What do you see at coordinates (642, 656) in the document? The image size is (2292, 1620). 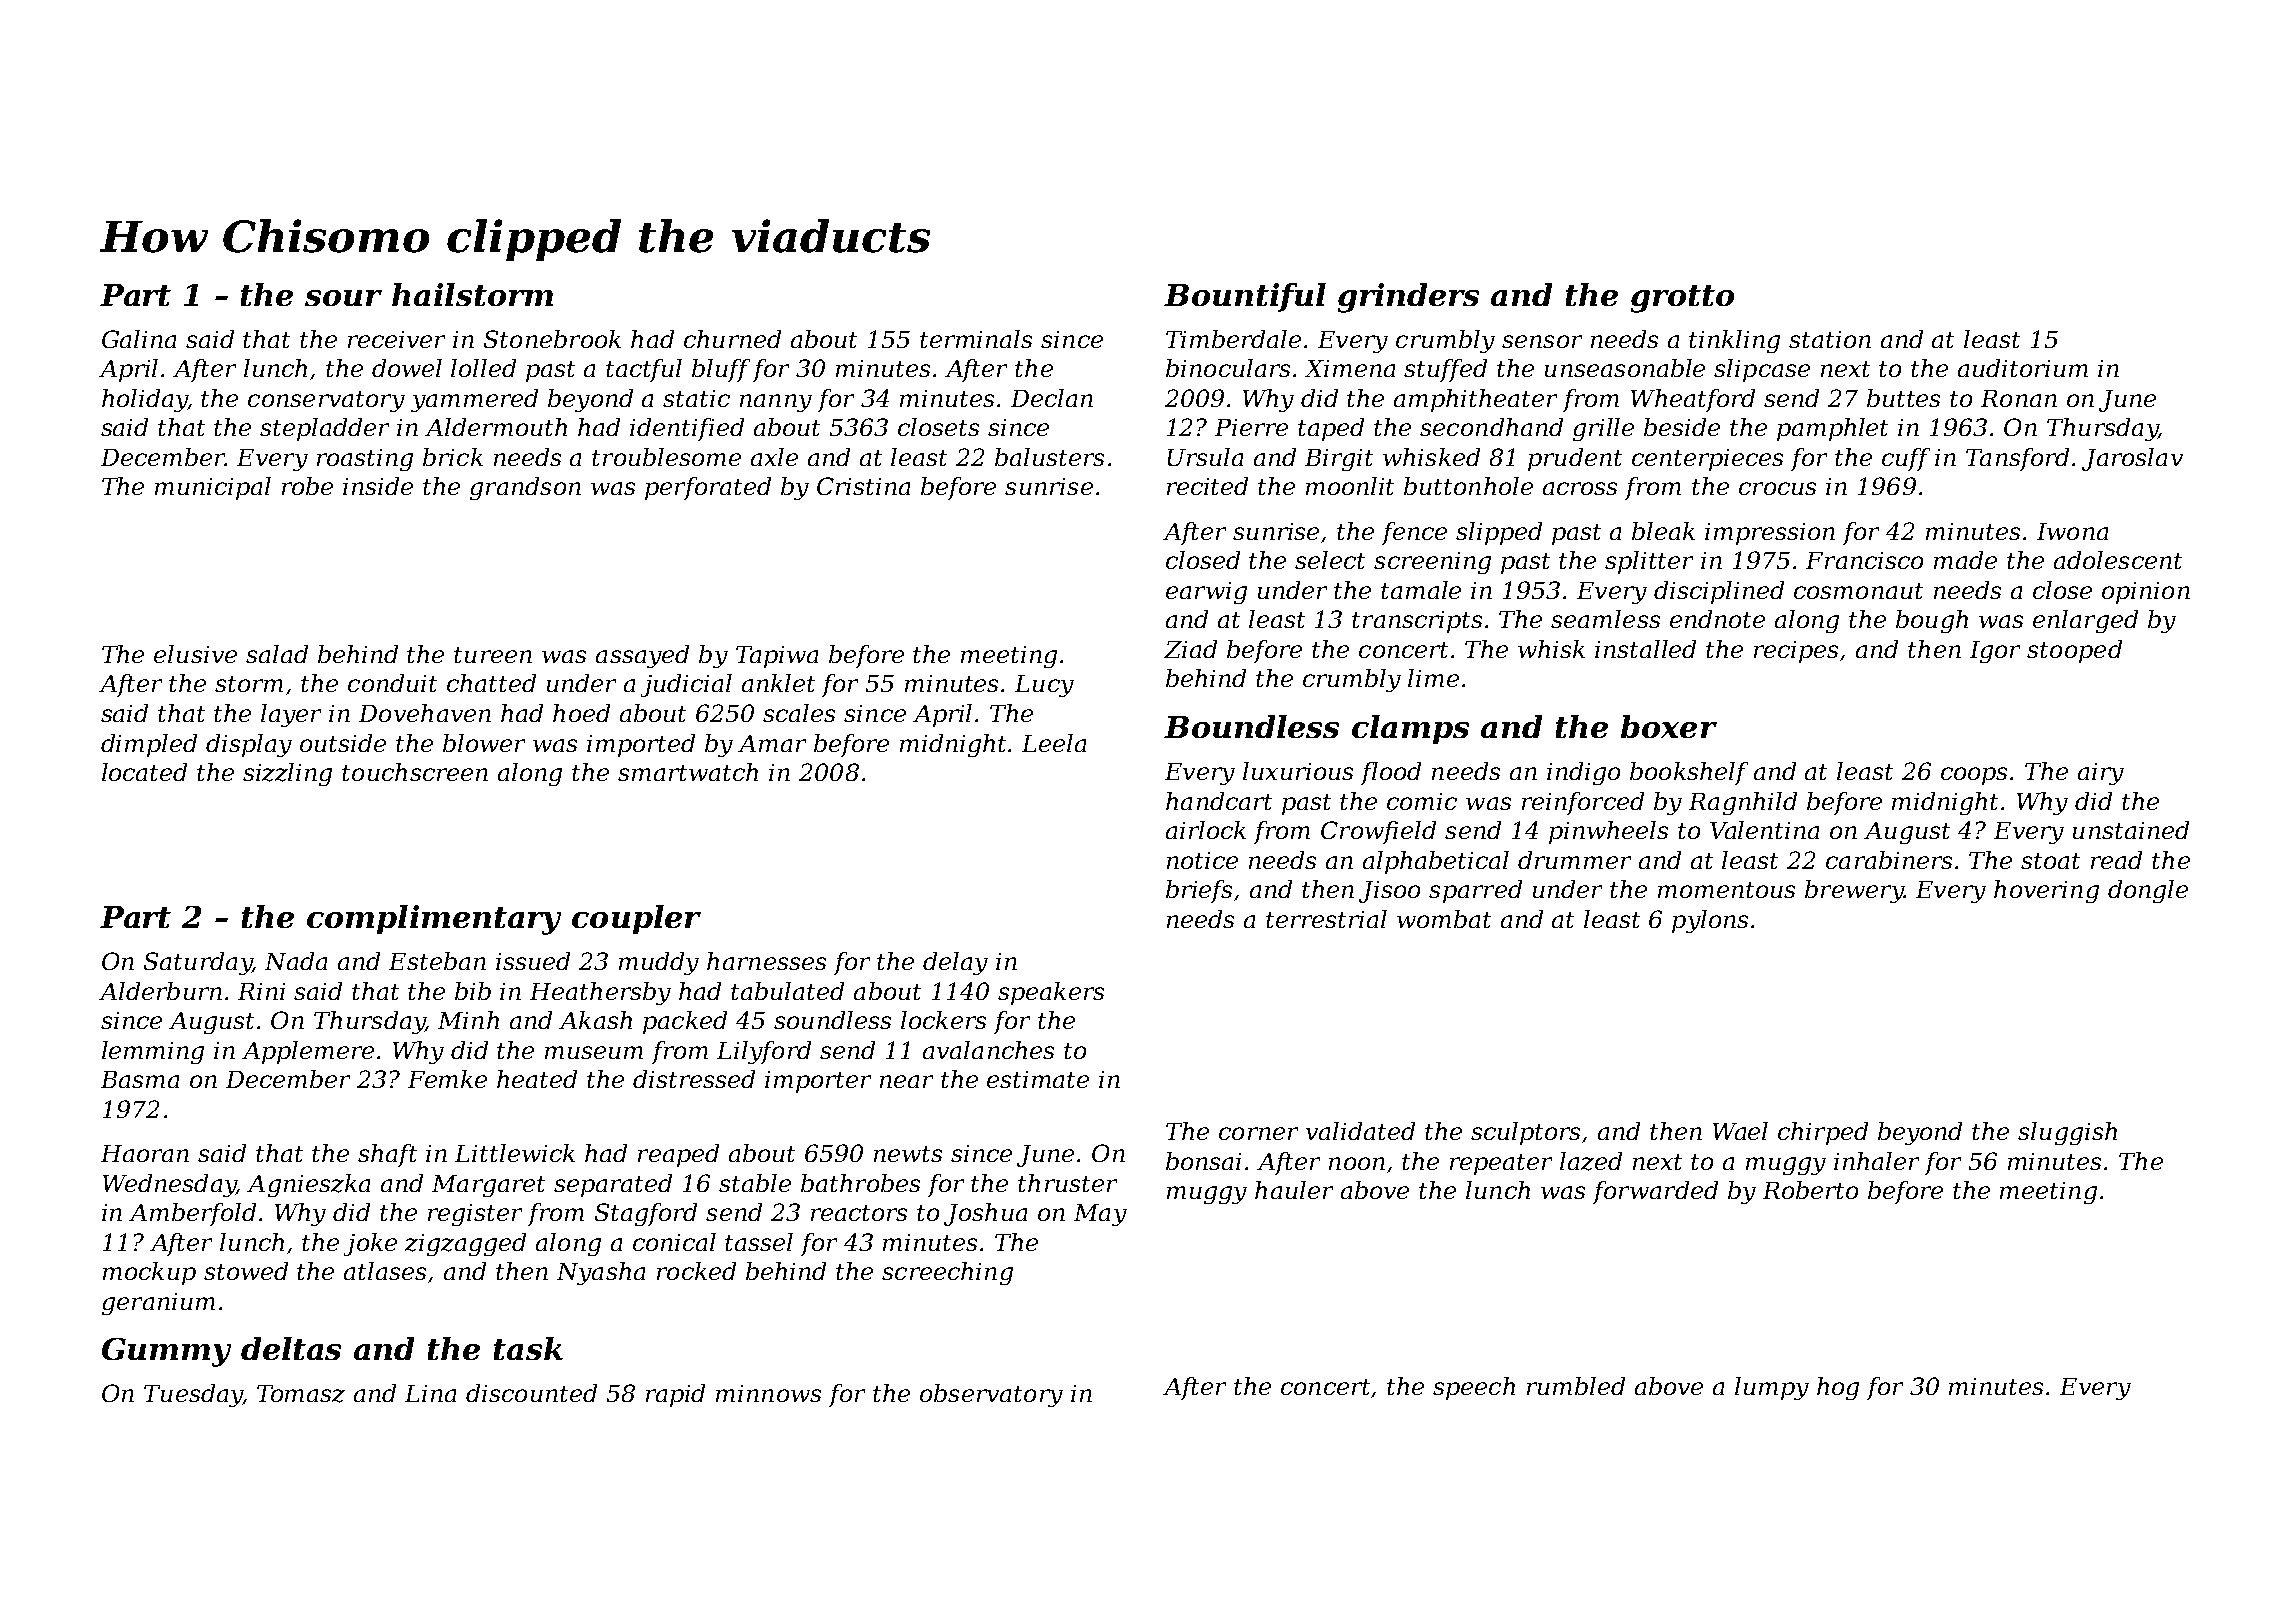 I see `assayed` at bounding box center [642, 656].
